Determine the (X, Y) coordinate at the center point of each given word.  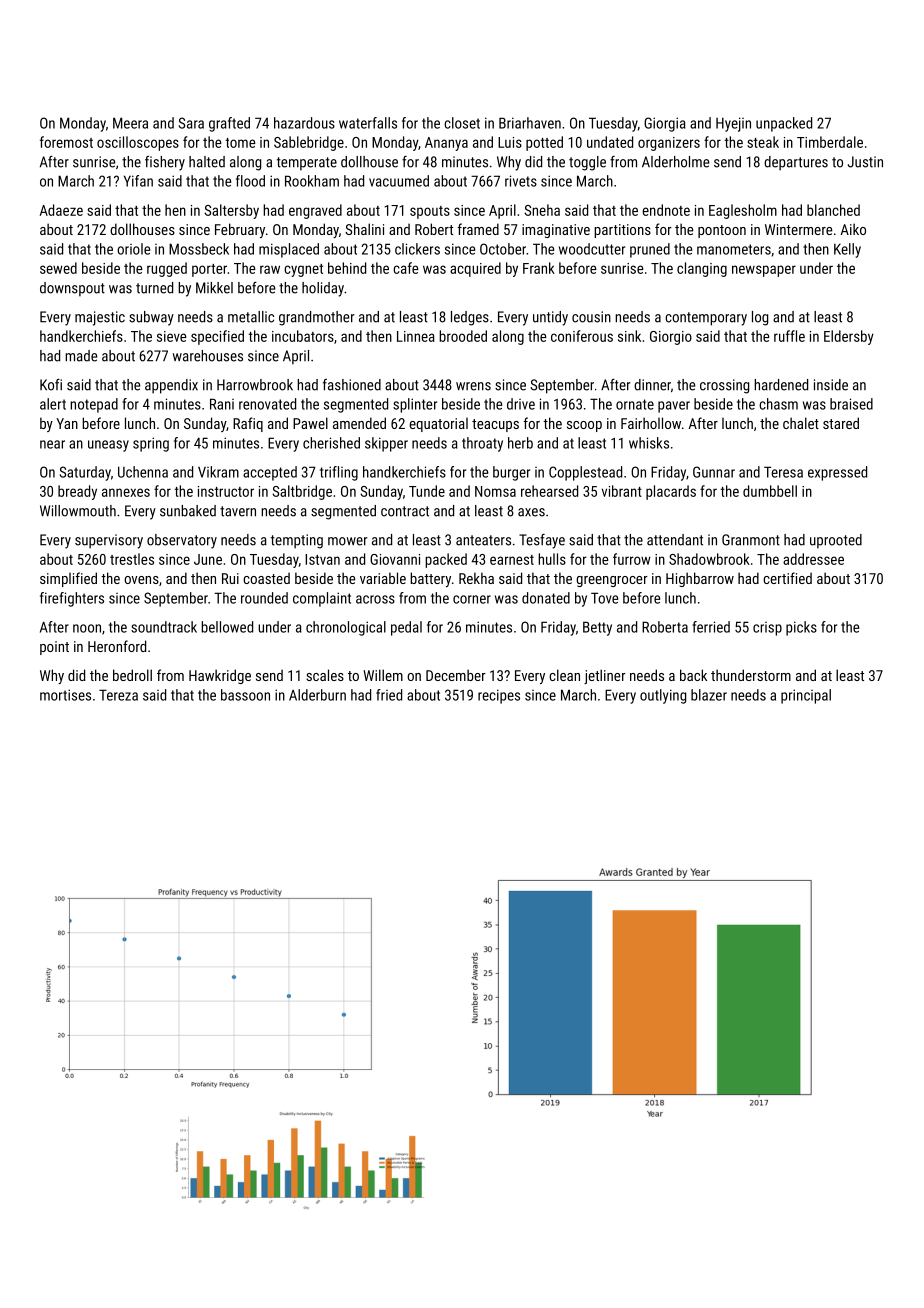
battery (430, 579)
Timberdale (830, 142)
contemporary (706, 319)
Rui (230, 578)
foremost (66, 142)
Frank (539, 268)
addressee (813, 559)
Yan (67, 423)
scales (325, 675)
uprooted (836, 541)
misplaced (289, 250)
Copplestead (585, 473)
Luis (510, 142)
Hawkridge (220, 676)
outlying (663, 696)
